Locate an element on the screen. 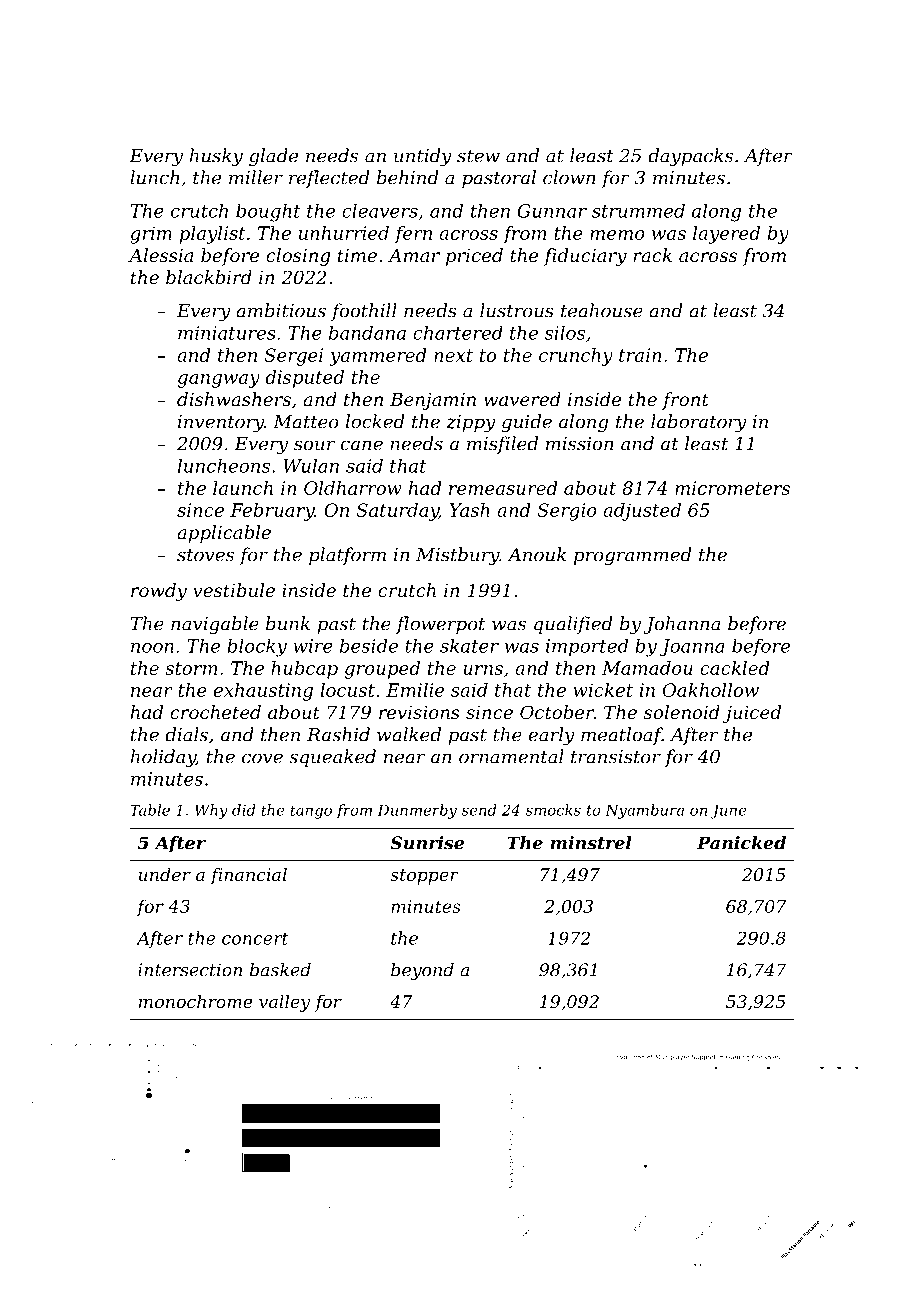 The width and height of the screenshot is (924, 1311). Anouk is located at coordinates (536, 554).
